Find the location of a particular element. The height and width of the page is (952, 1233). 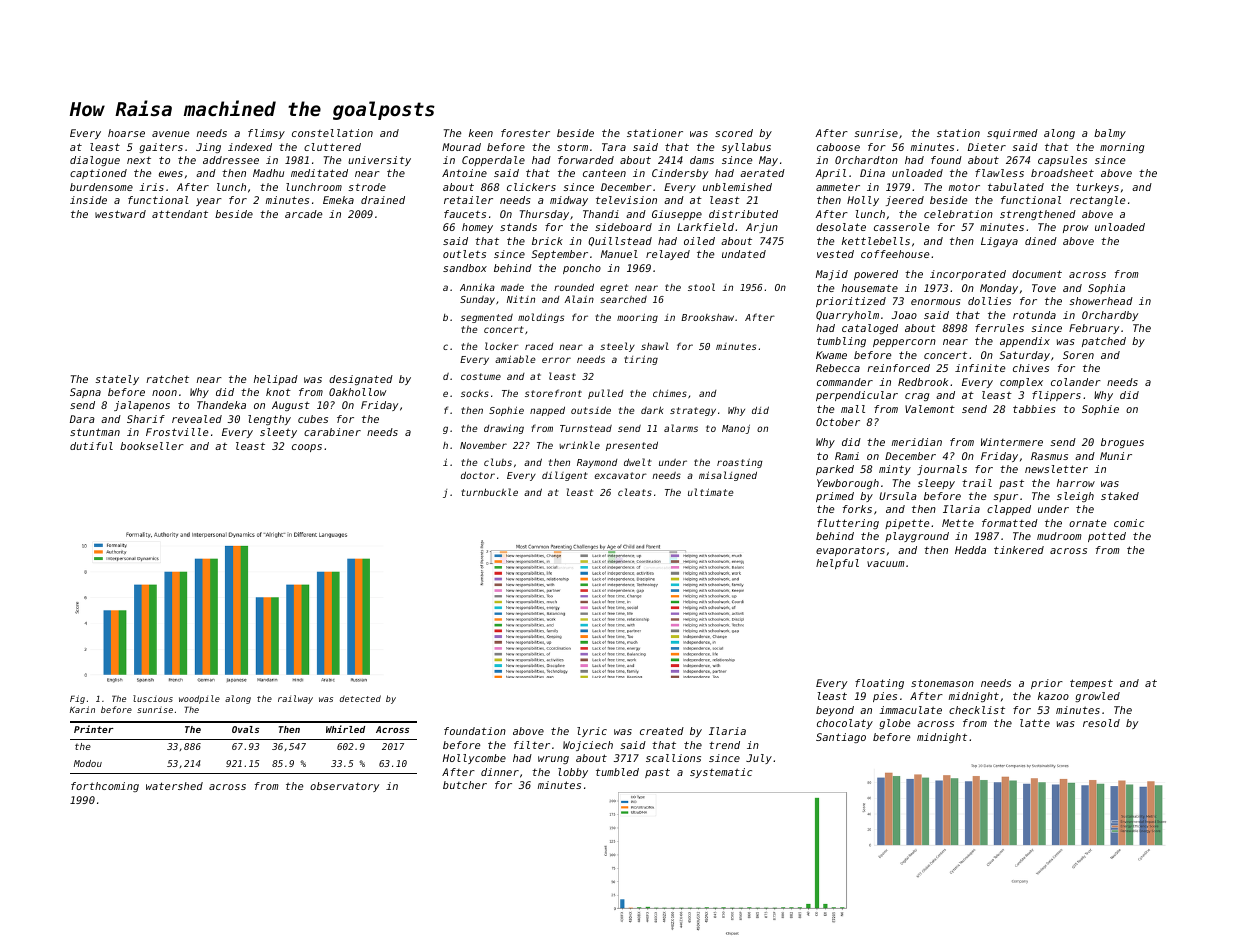

syllabus is located at coordinates (746, 148).
